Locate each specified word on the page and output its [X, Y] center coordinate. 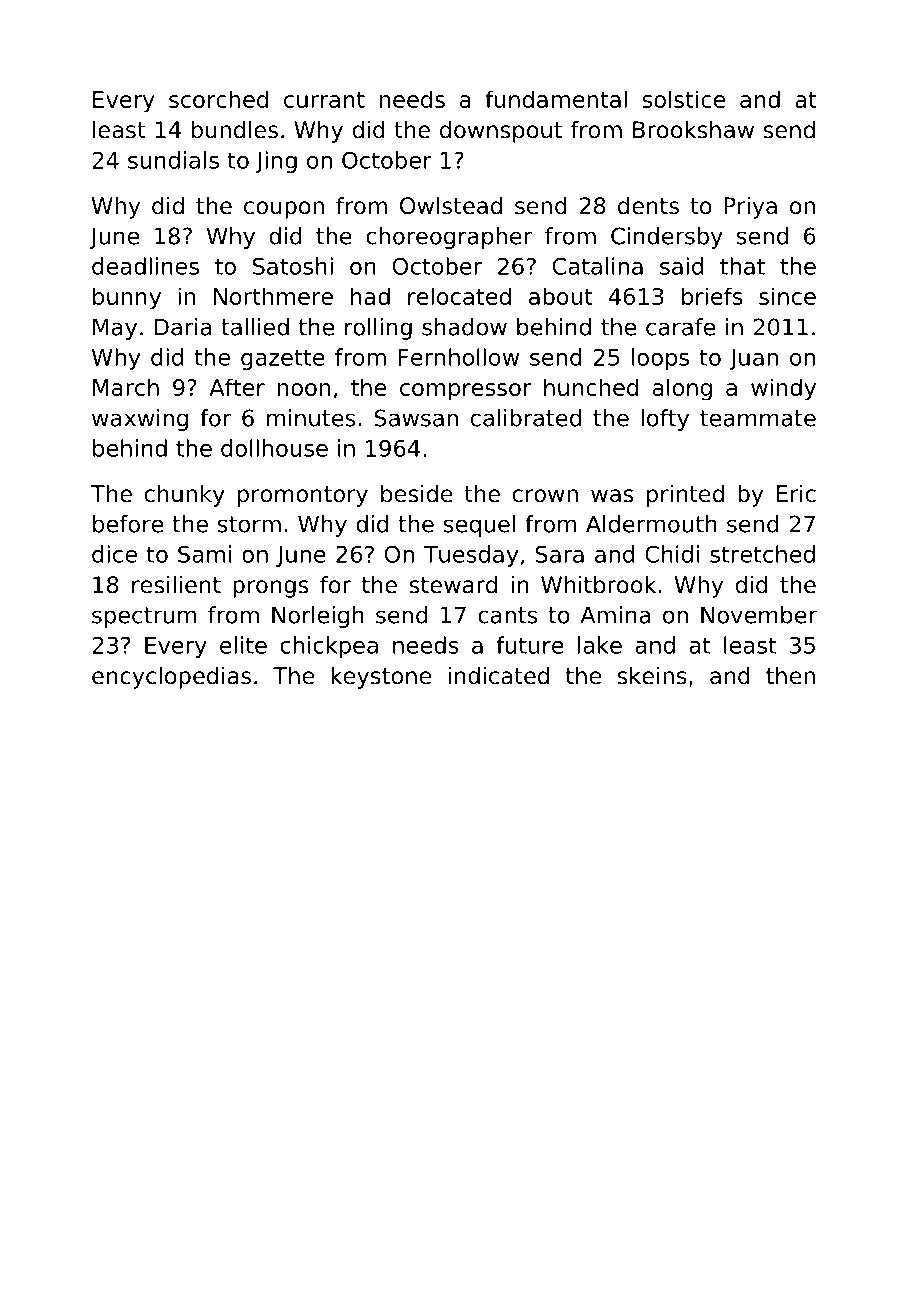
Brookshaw [693, 130]
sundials [173, 160]
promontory [303, 496]
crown [545, 496]
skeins [652, 676]
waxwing [140, 420]
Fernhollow [459, 357]
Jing [276, 162]
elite [243, 645]
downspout [501, 132]
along [682, 389]
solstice [683, 99]
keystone [381, 678]
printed [685, 496]
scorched [218, 99]
